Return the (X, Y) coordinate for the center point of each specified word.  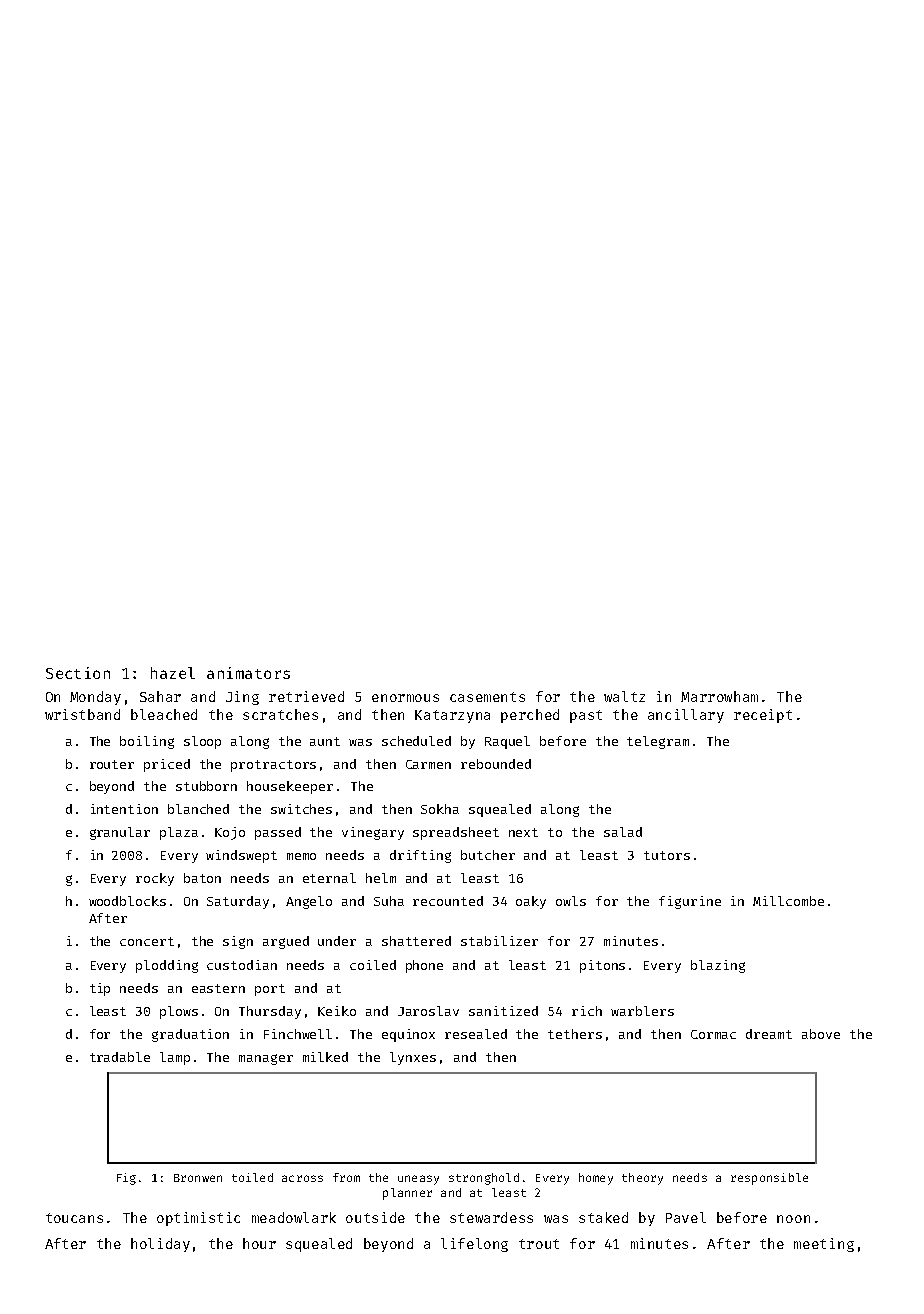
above (821, 1034)
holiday (160, 1245)
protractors (273, 766)
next (523, 832)
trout (539, 1244)
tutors (667, 855)
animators (248, 673)
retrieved (306, 696)
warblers (642, 1011)
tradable (120, 1057)
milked (325, 1057)
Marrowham (719, 696)
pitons (602, 966)
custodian (242, 965)
